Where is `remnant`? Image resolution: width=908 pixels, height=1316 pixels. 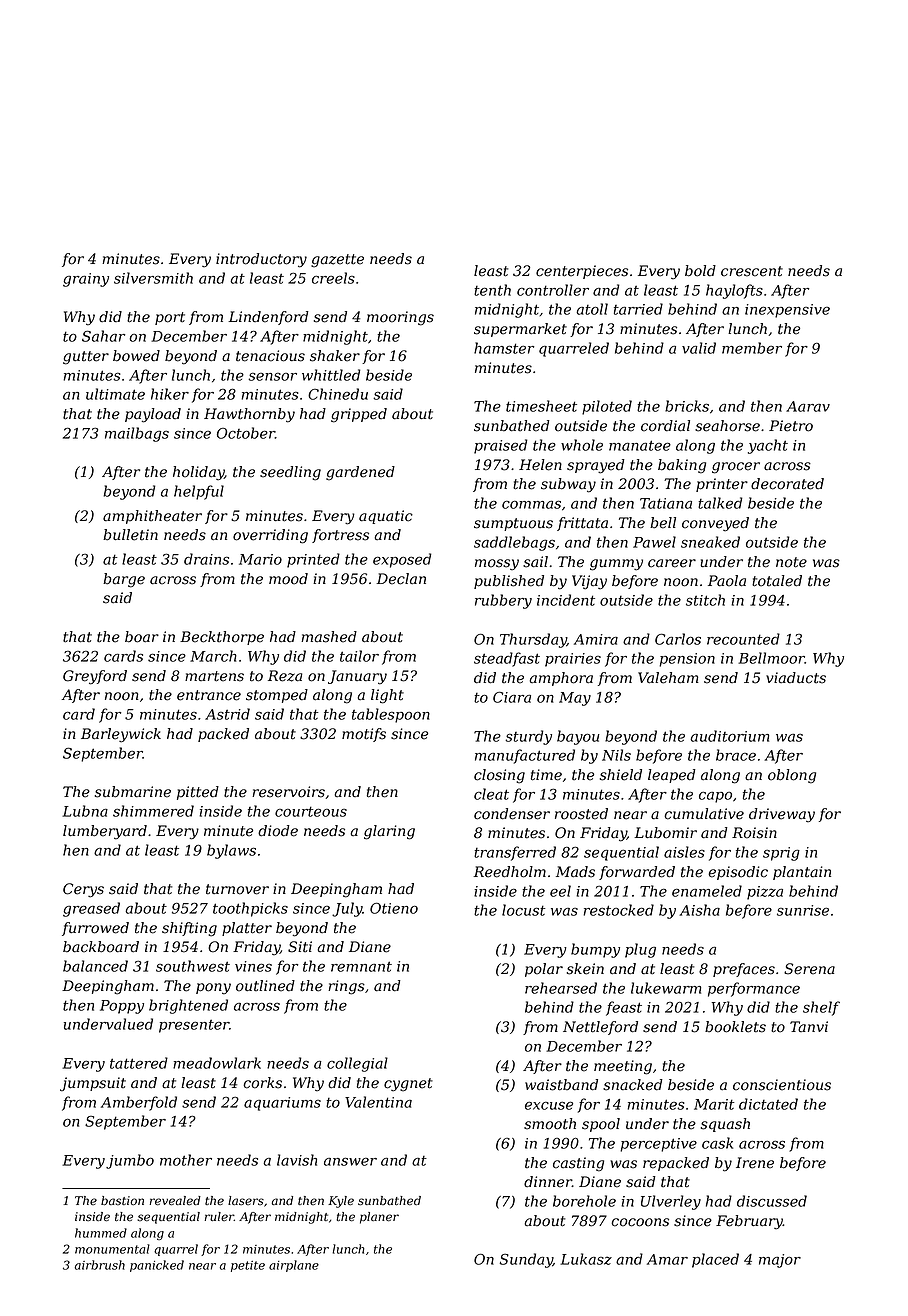 remnant is located at coordinates (361, 966).
